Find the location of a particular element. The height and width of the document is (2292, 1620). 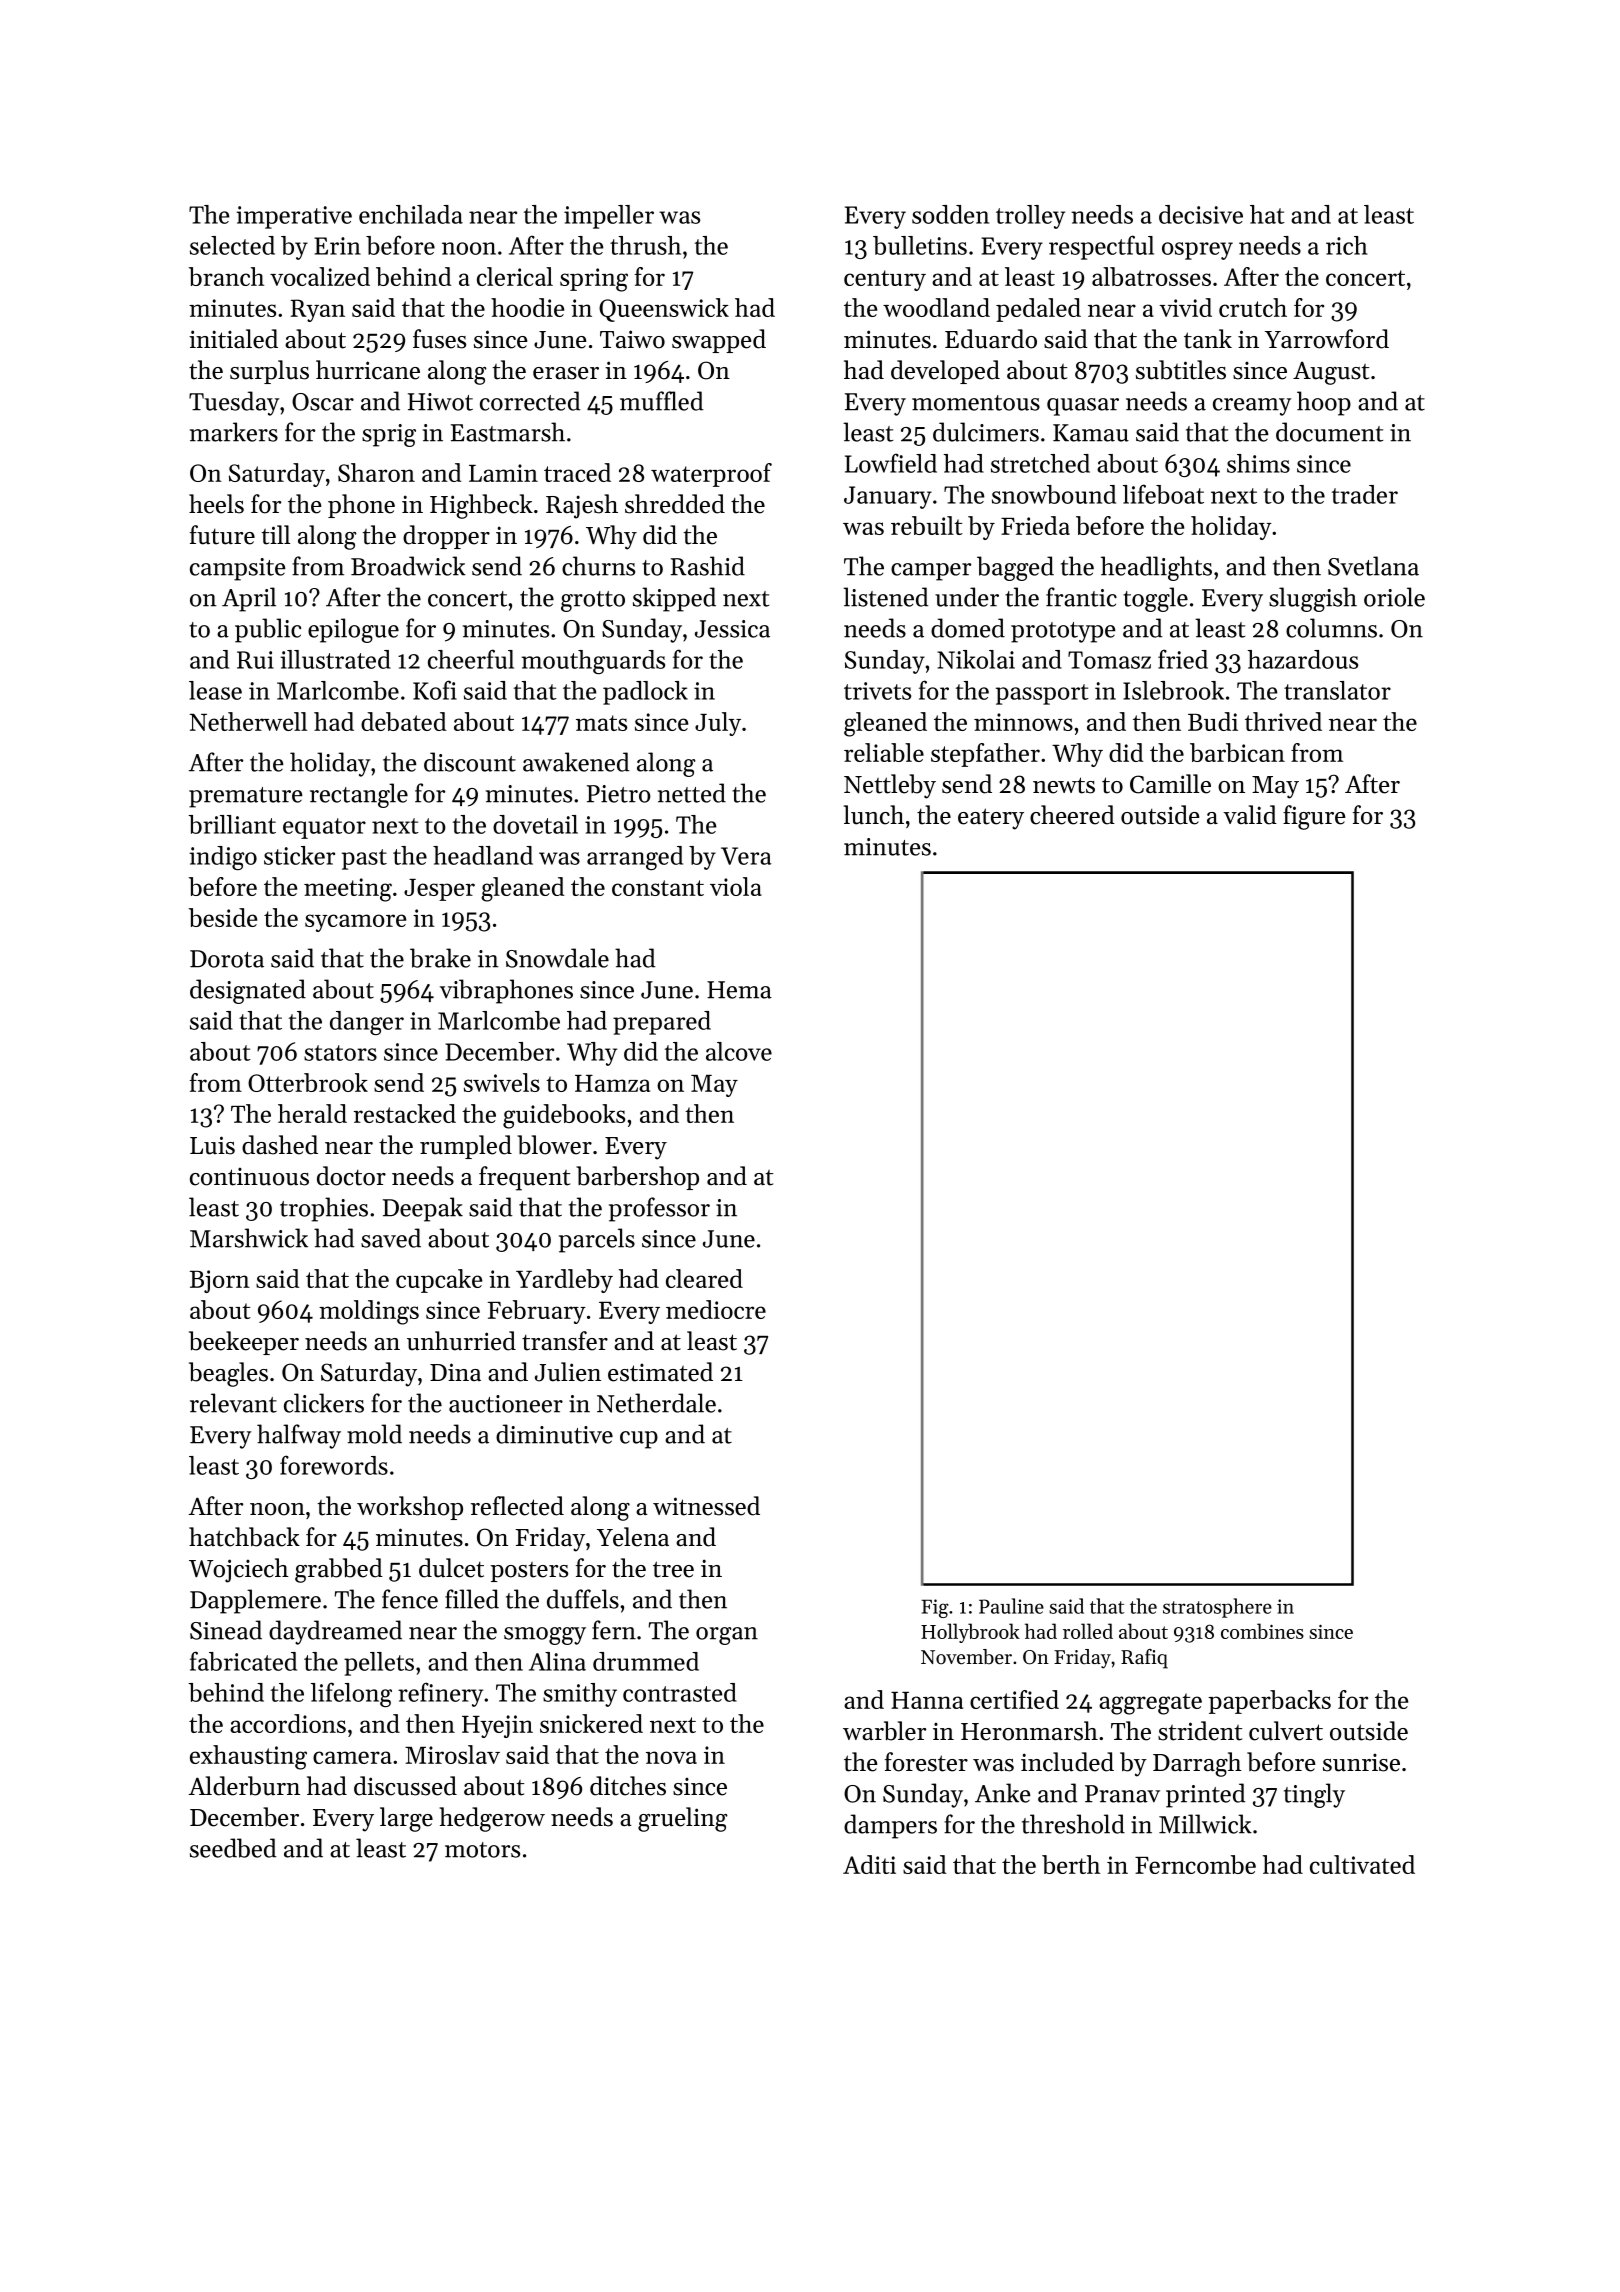

Bjorn is located at coordinates (220, 1281).
